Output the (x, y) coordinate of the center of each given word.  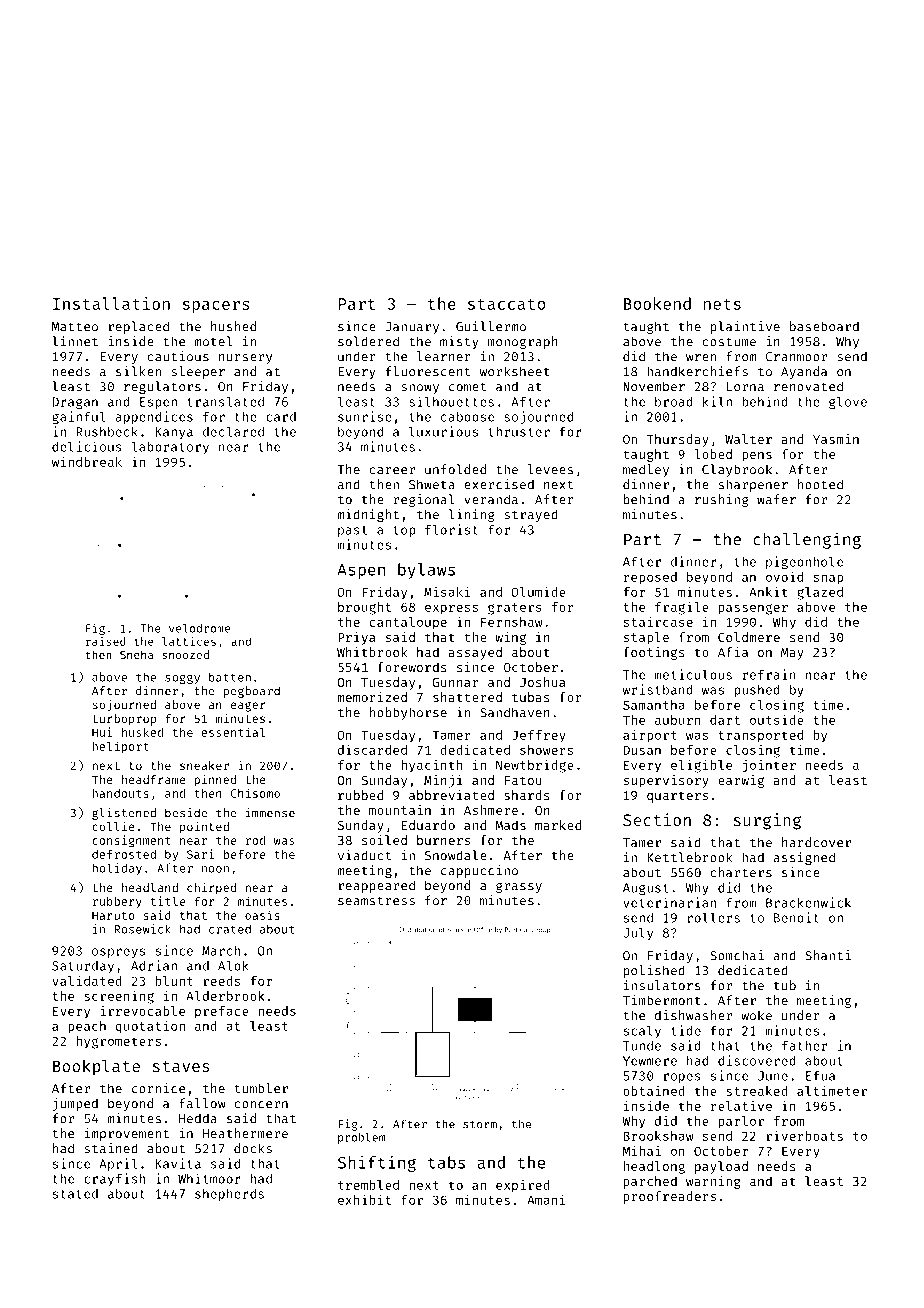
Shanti (828, 955)
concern (261, 1105)
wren (701, 358)
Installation (111, 303)
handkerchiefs (697, 371)
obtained (654, 1091)
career (392, 471)
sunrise (365, 416)
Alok (233, 965)
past (352, 531)
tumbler (261, 1088)
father (804, 1045)
